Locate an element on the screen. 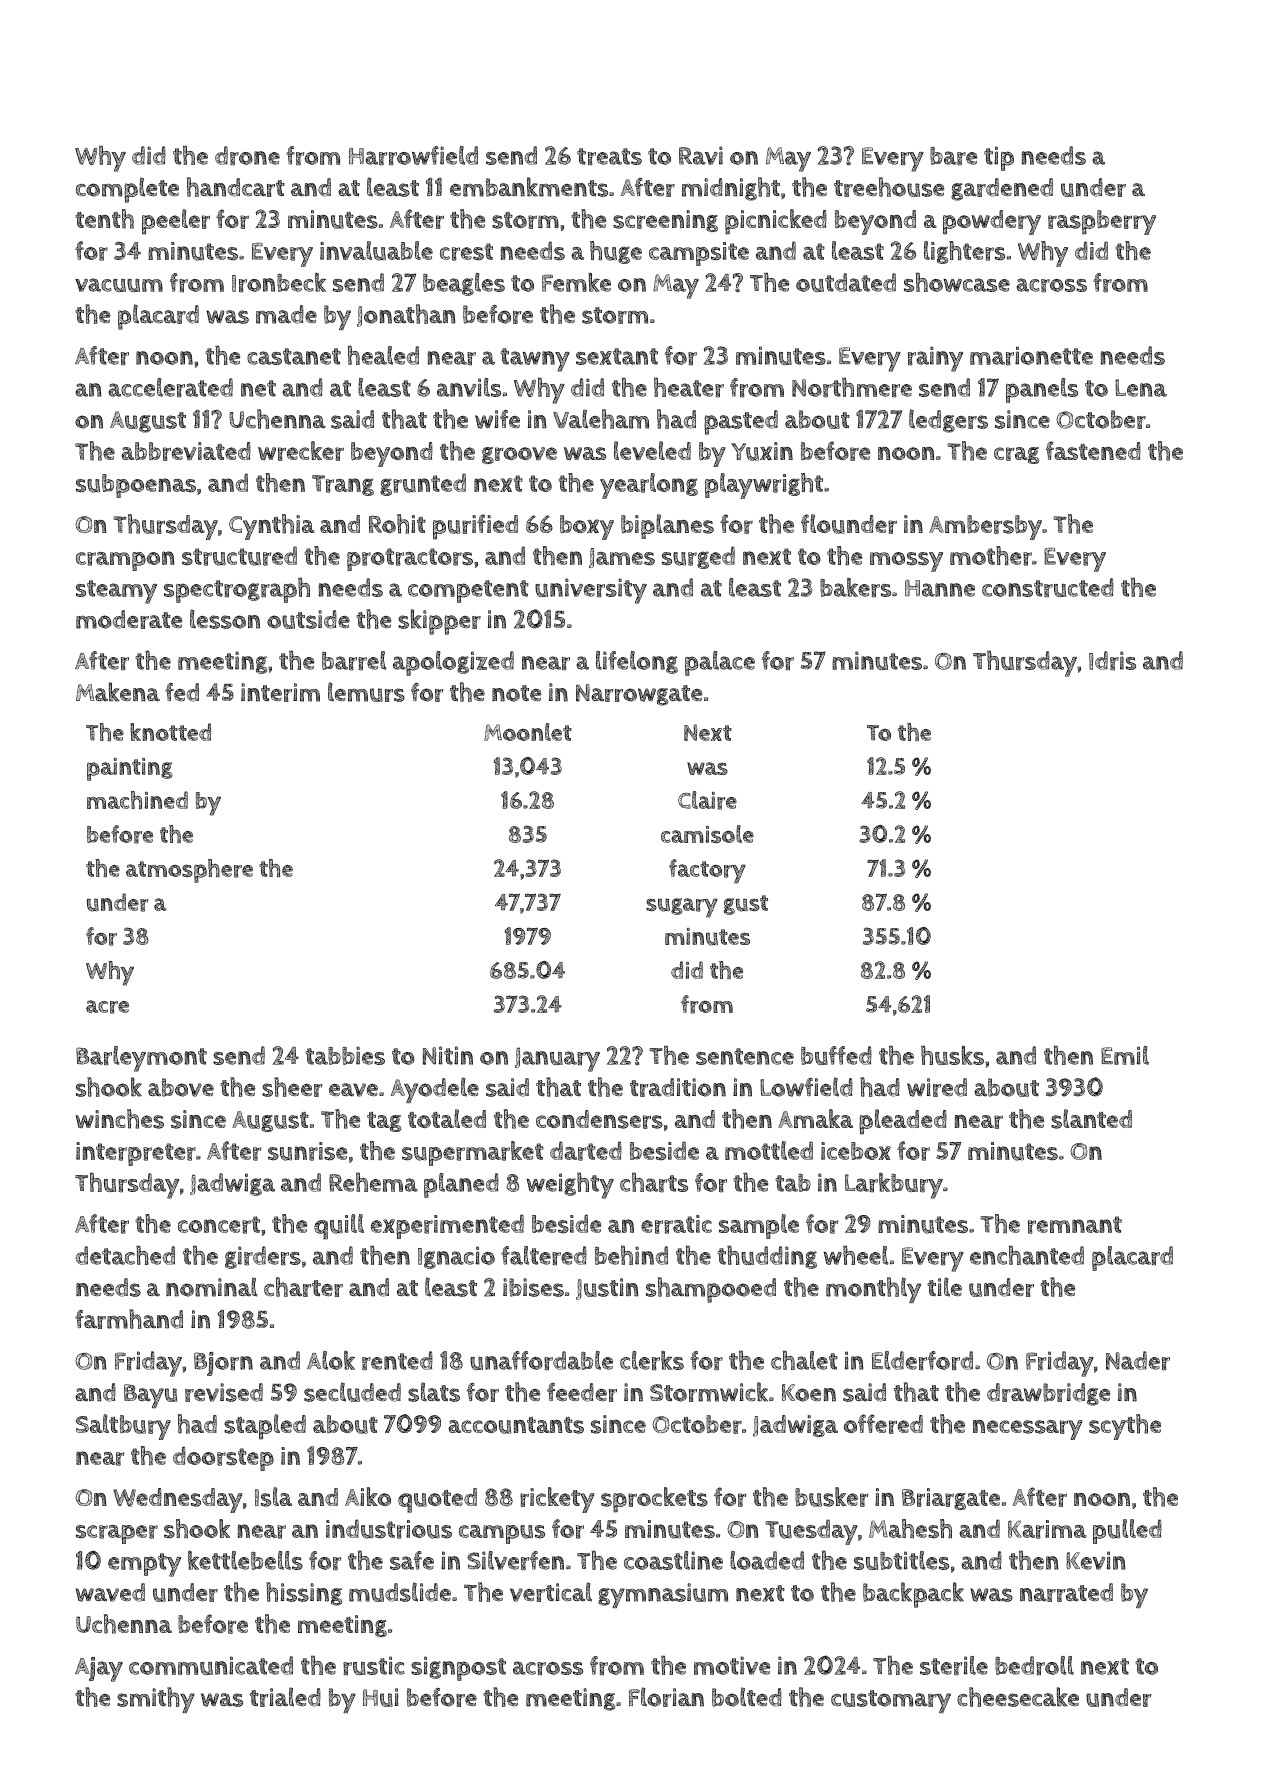 This screenshot has height=1783, width=1261. husks is located at coordinates (952, 1055).
